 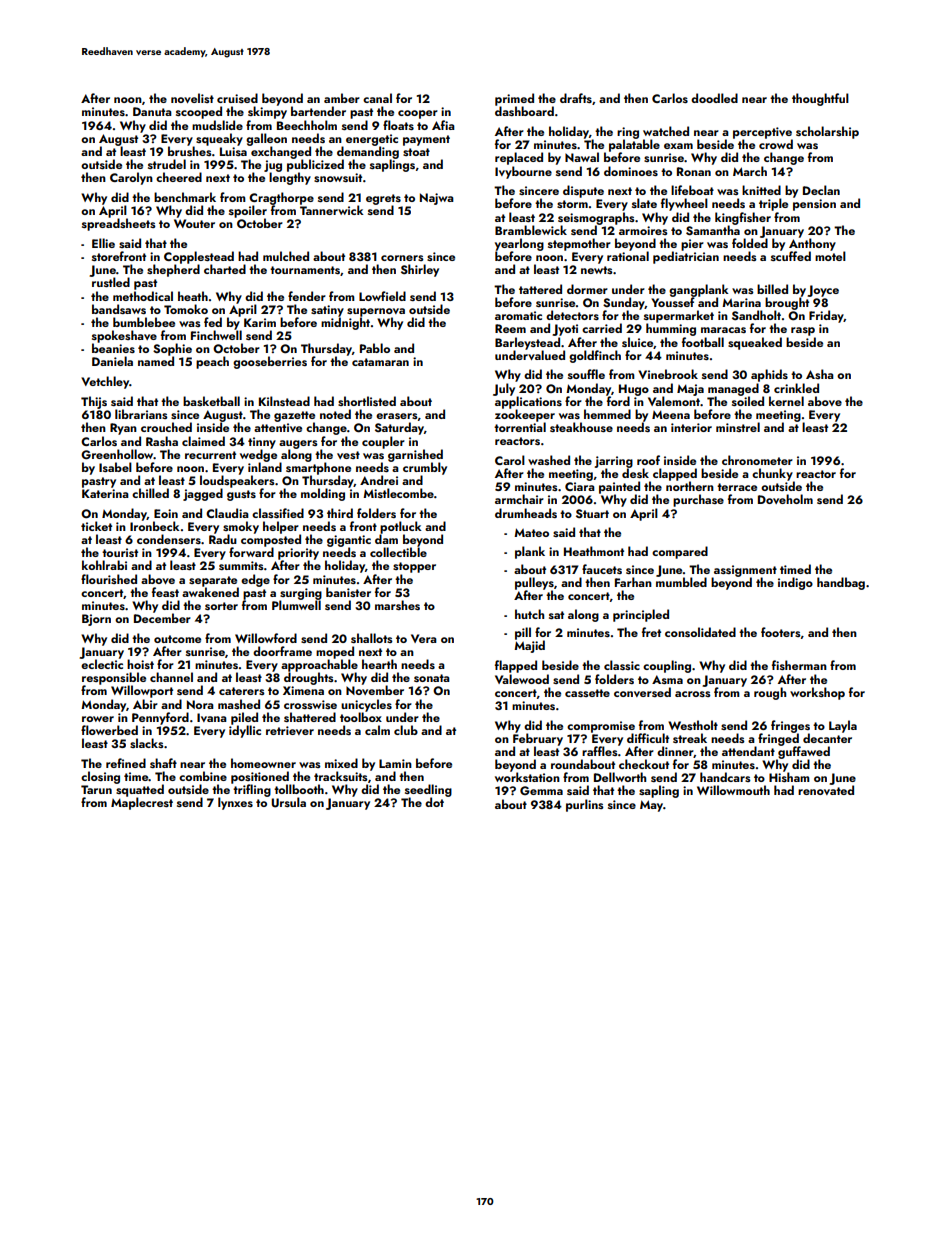 I want to click on erasers, so click(x=397, y=416).
